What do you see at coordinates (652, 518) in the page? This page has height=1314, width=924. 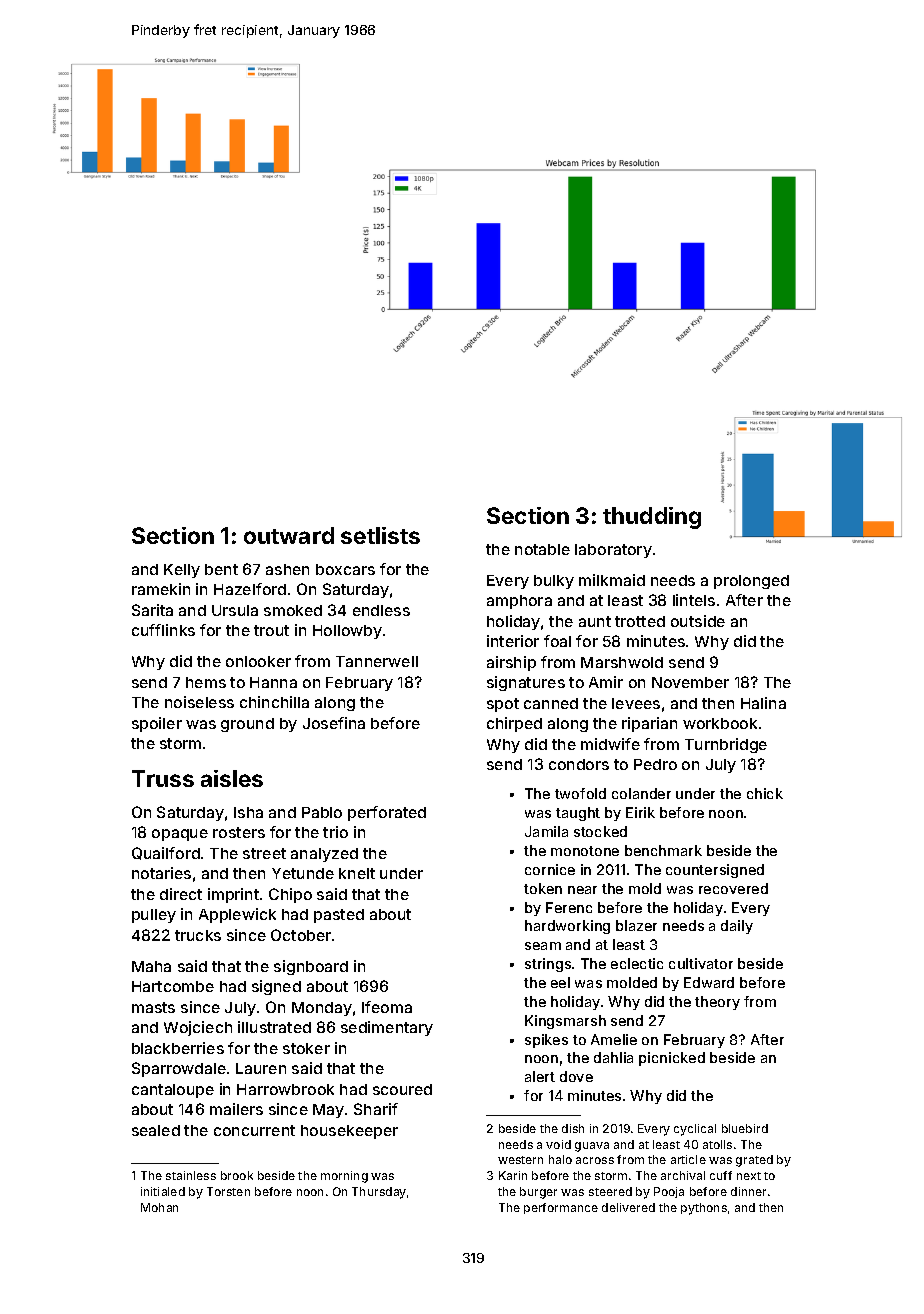 I see `thudding` at bounding box center [652, 518].
